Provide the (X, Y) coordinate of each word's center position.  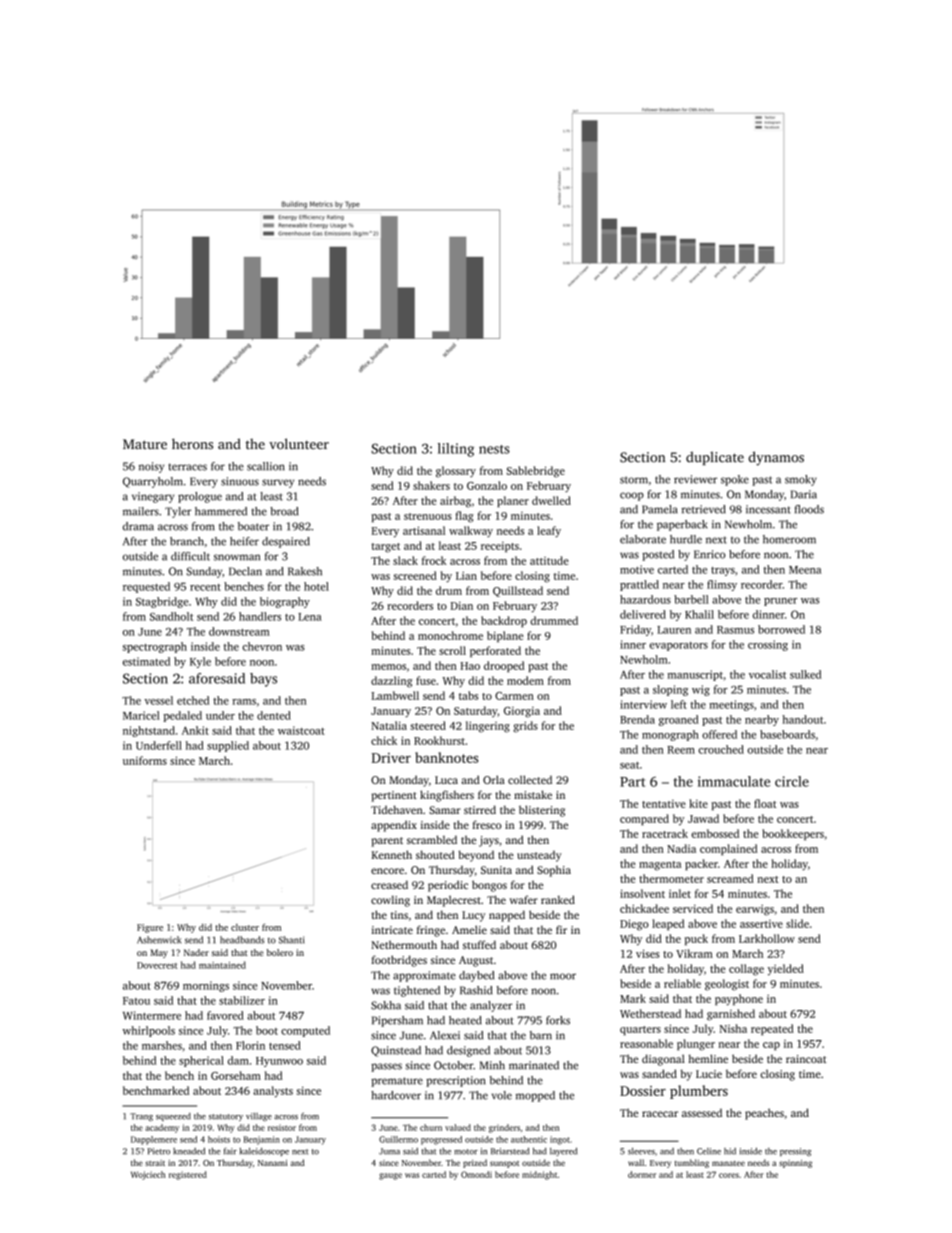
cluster (245, 927)
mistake (533, 794)
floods (809, 509)
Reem (681, 750)
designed (468, 1051)
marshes (162, 1045)
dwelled (551, 500)
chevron (262, 646)
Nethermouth (404, 944)
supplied (228, 746)
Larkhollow (767, 938)
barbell (691, 599)
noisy (151, 467)
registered (188, 1175)
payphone (739, 1000)
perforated (495, 651)
